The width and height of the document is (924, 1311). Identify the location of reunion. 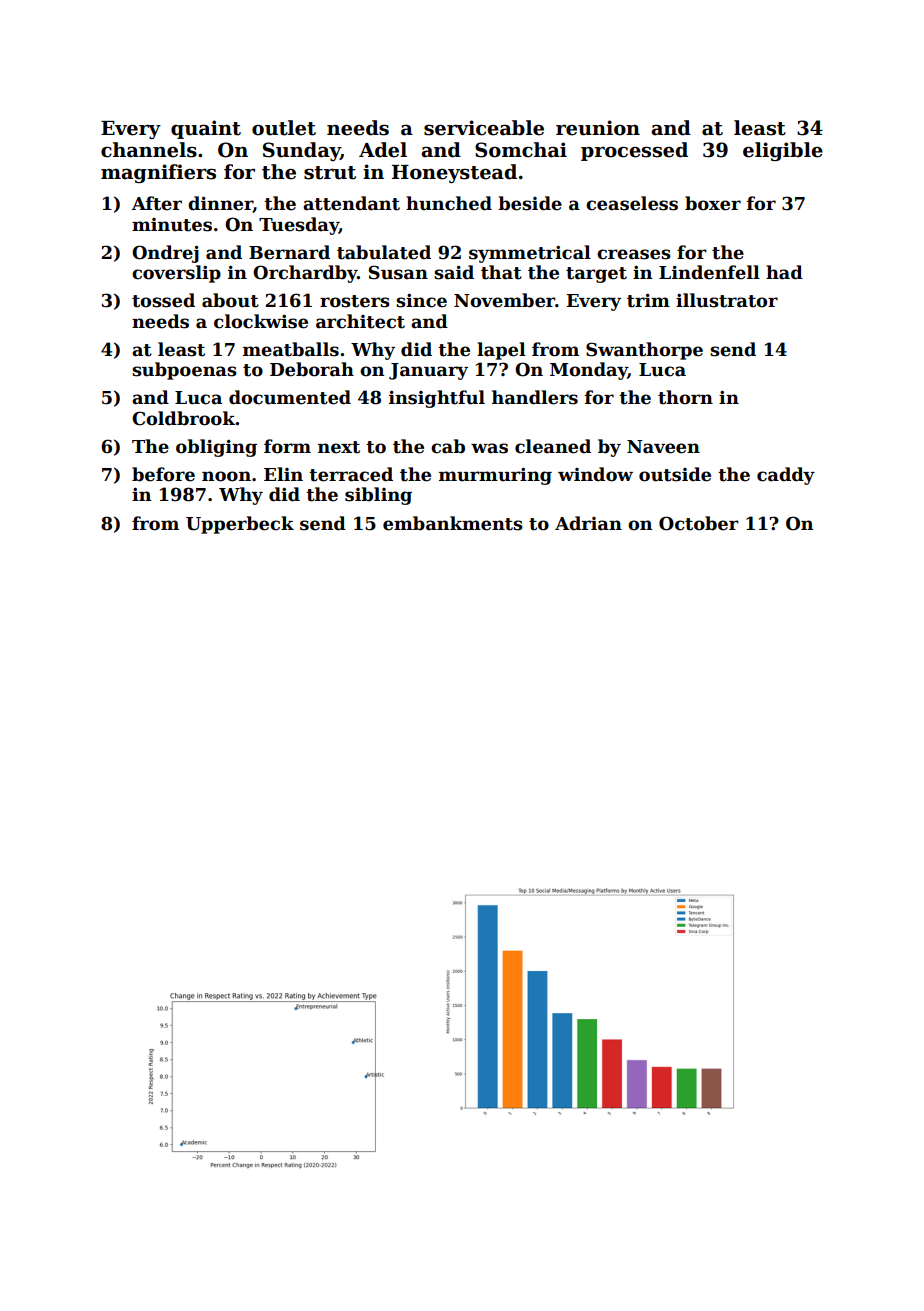
(598, 128).
